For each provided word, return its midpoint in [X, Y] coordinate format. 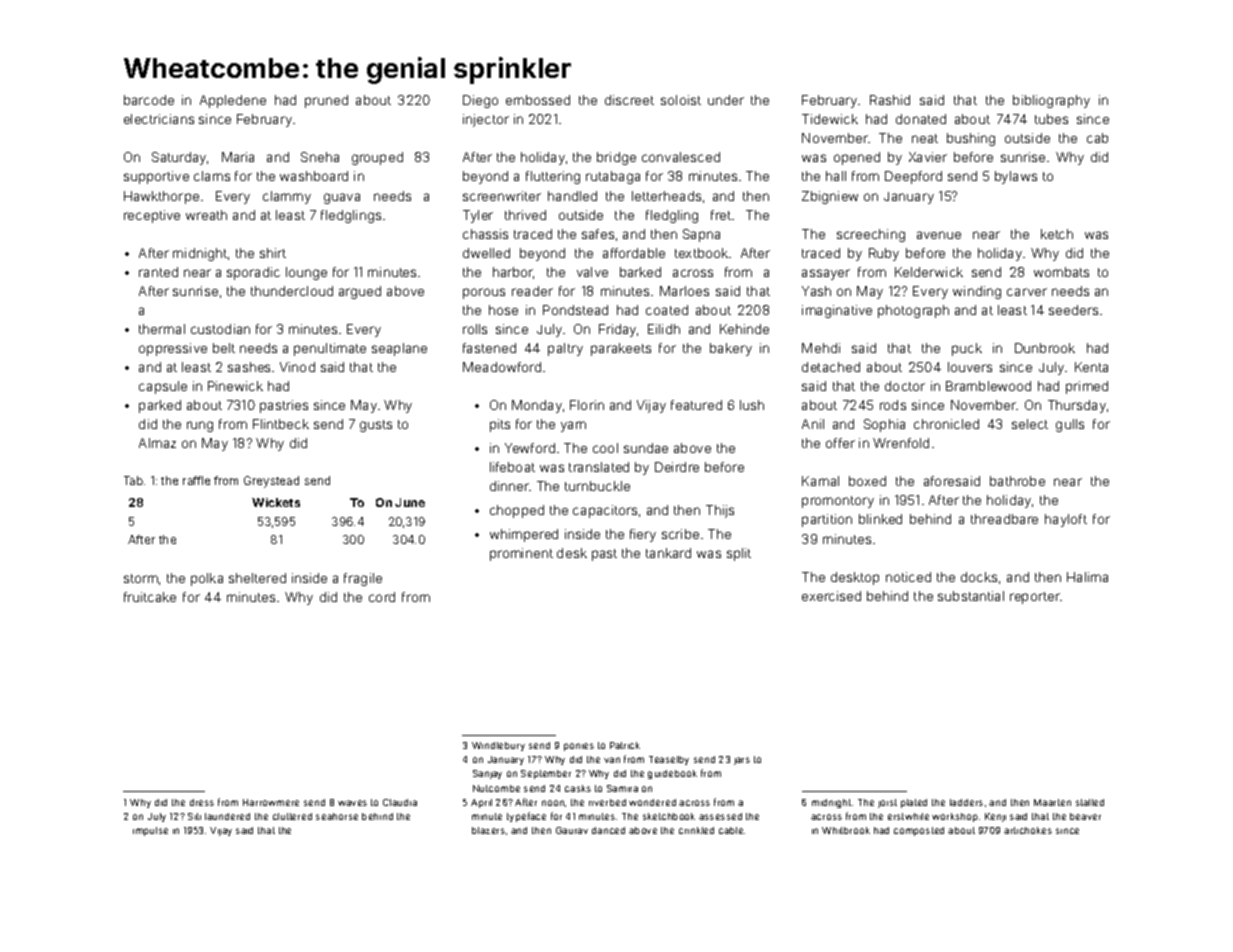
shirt [273, 253]
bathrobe [1017, 481]
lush [752, 405]
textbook [701, 253]
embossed [538, 100]
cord [382, 597]
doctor [905, 386]
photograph [913, 311]
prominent [521, 554]
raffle [196, 480]
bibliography [1051, 101]
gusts [376, 426]
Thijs [720, 511]
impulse [150, 831]
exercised [831, 596]
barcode [149, 100]
